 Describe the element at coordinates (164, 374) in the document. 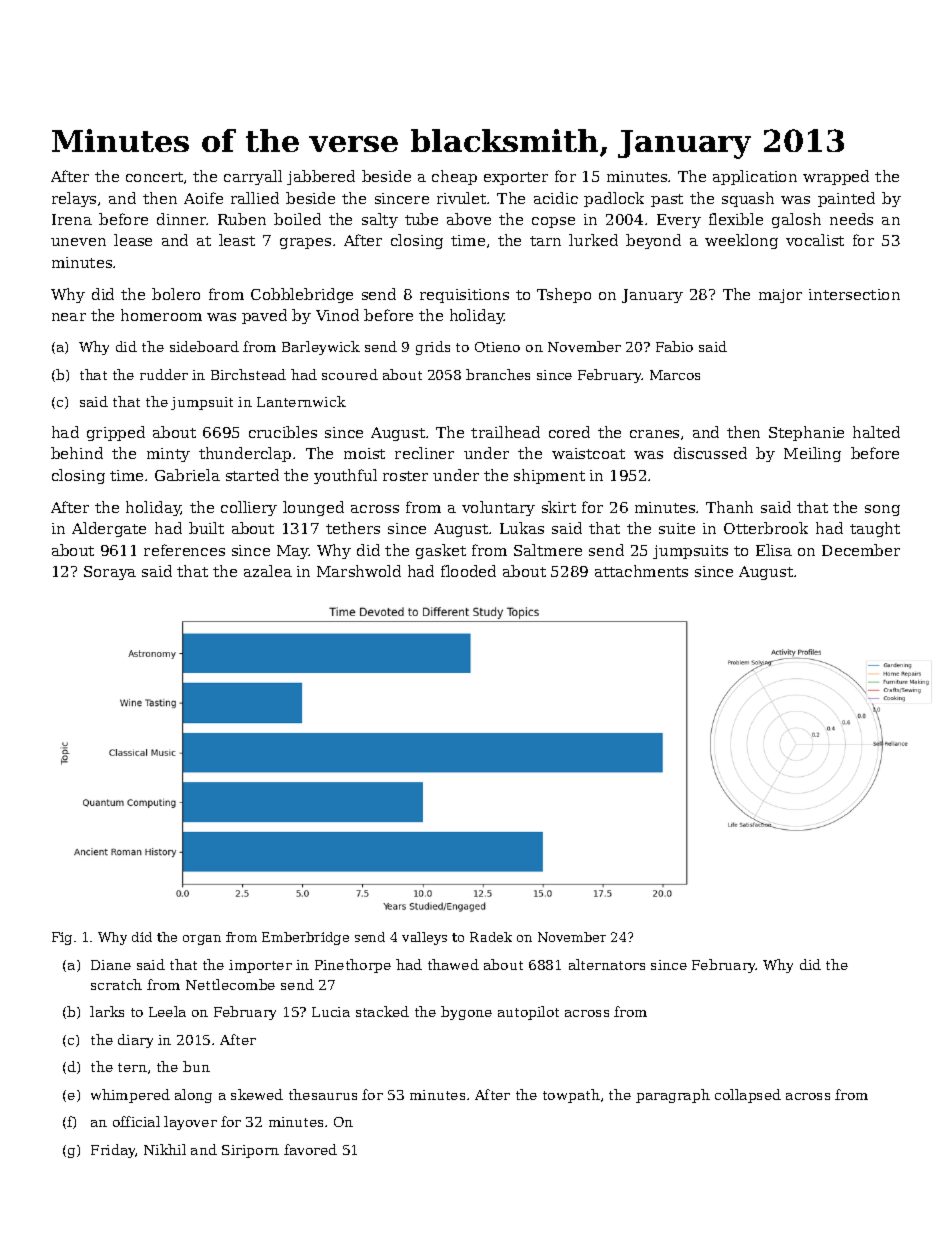

I see `rudder` at that location.
